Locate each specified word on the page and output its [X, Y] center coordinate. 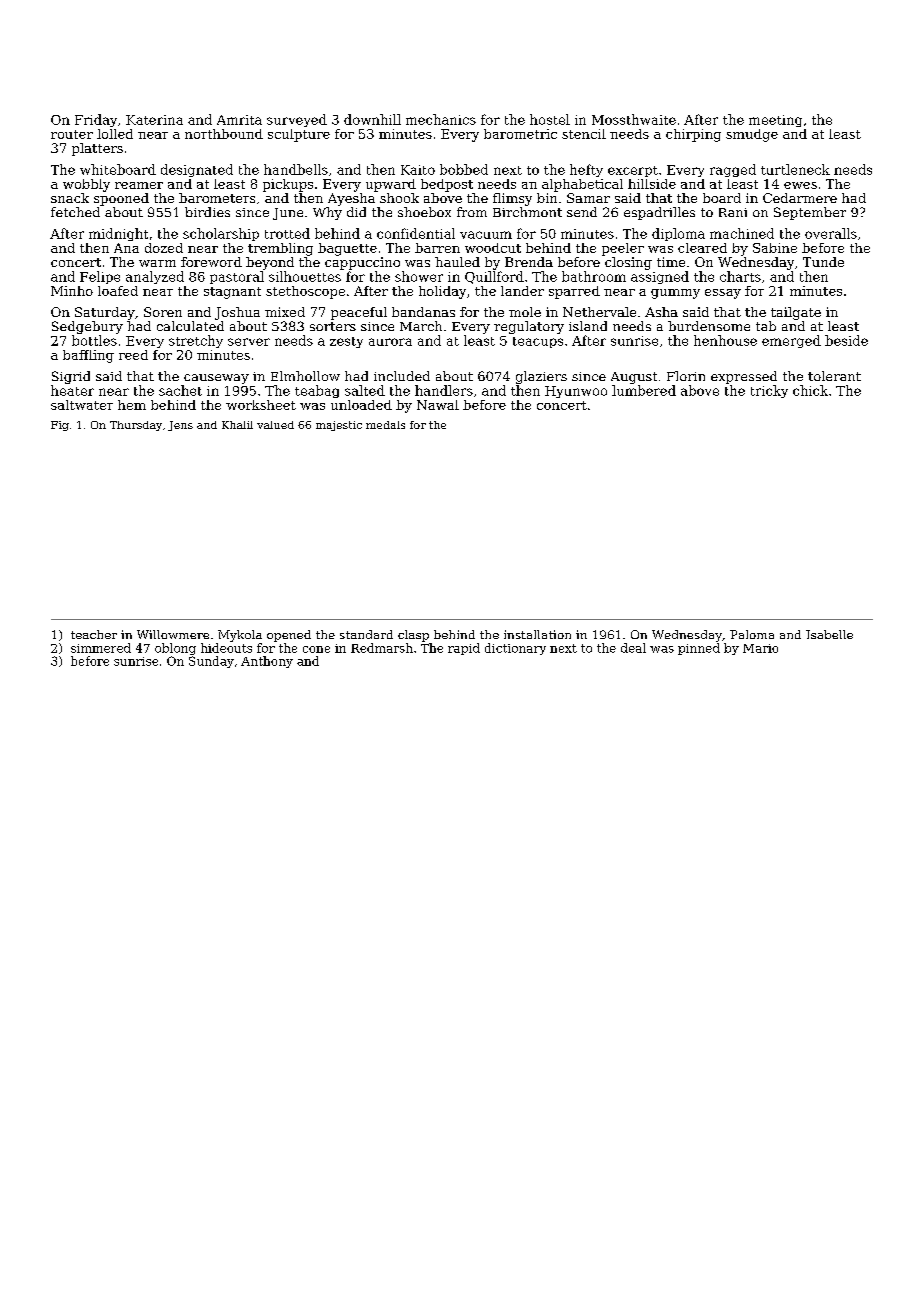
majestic [339, 426]
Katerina [154, 120]
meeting [775, 121]
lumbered [644, 390]
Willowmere [173, 634]
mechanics [441, 119]
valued [275, 425]
